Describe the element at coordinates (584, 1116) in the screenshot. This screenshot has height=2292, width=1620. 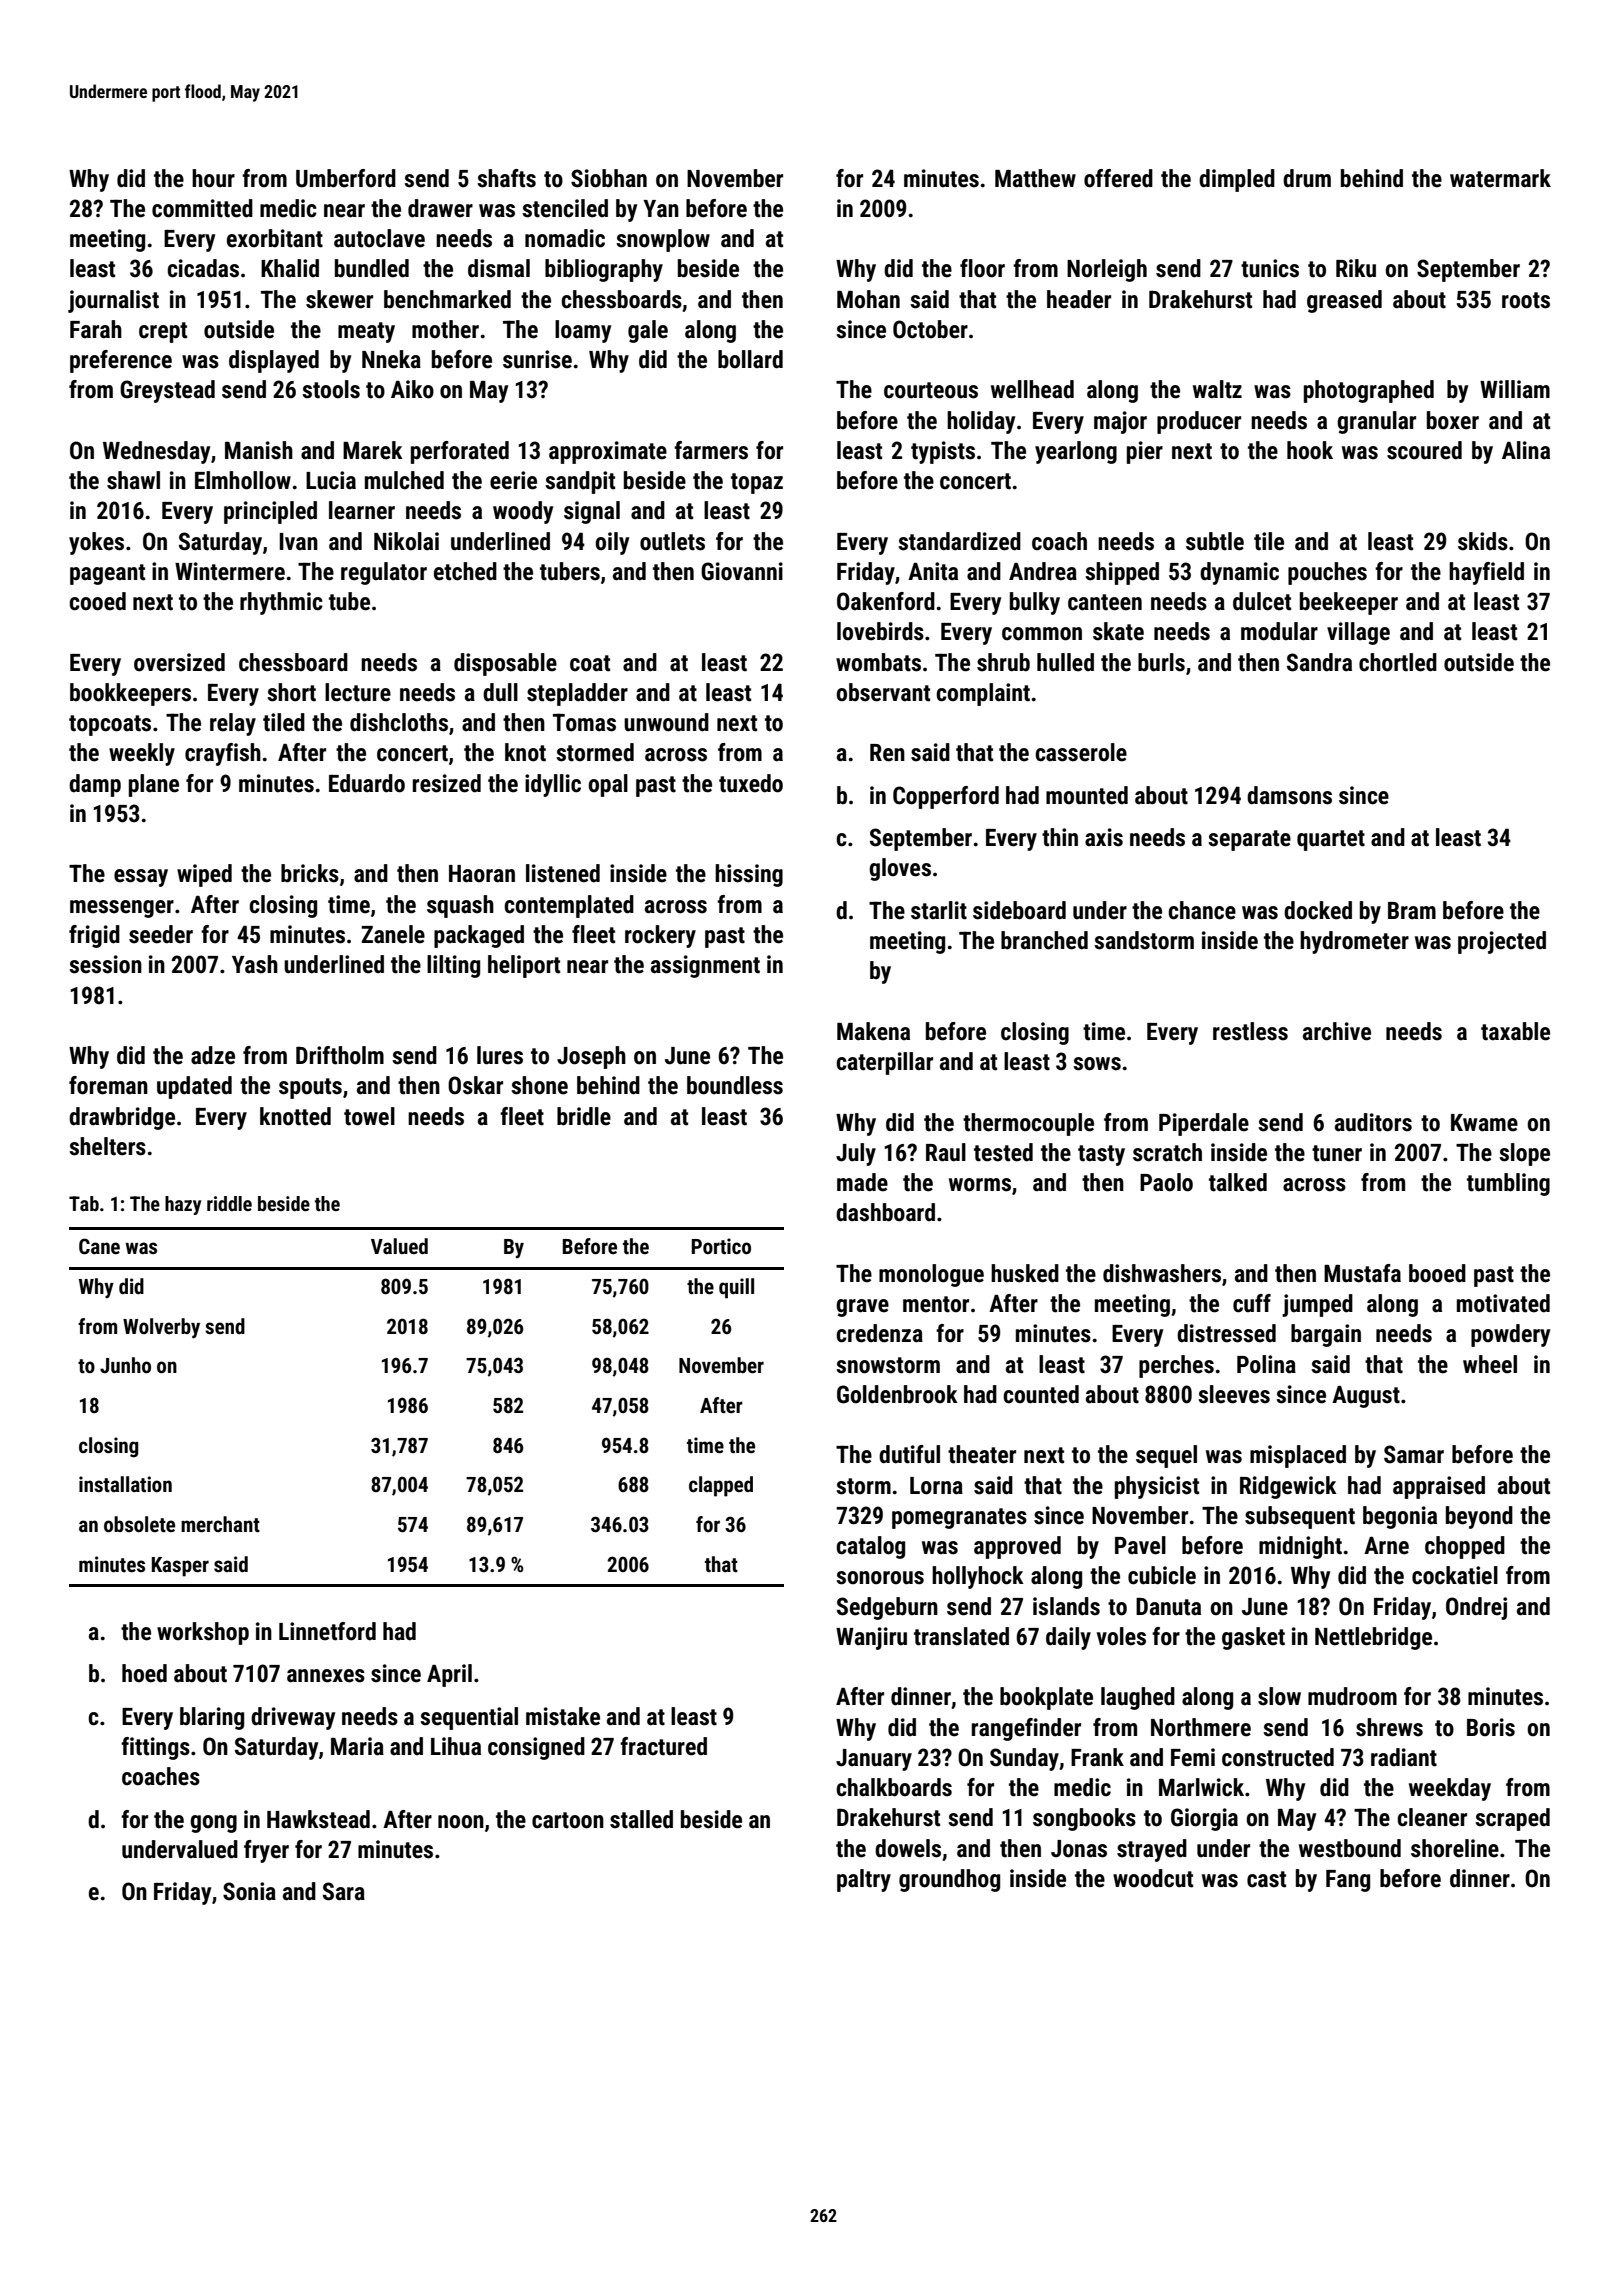
I see `bridle` at that location.
